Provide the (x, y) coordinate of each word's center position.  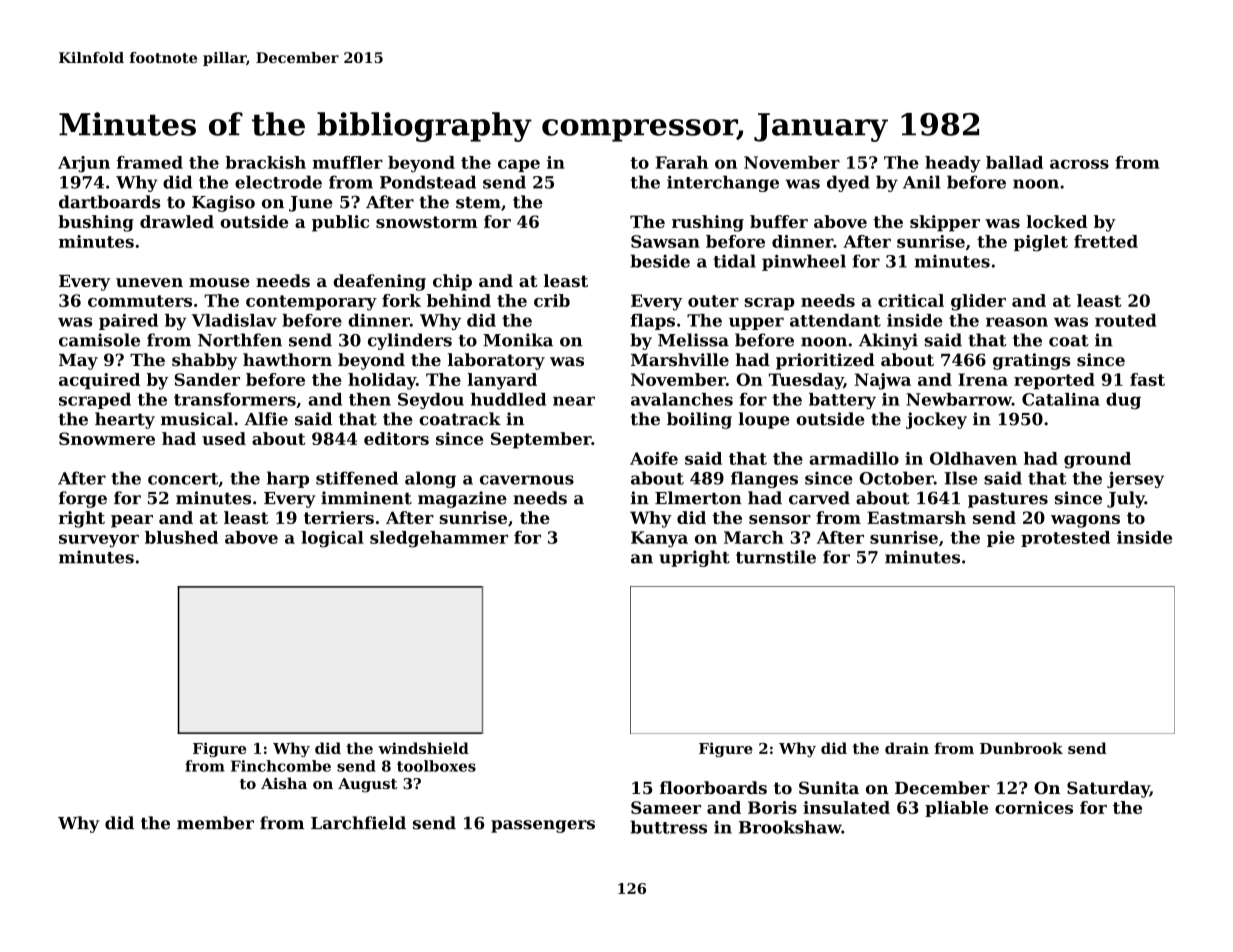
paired (128, 322)
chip (452, 282)
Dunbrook (1021, 748)
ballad (1014, 162)
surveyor (99, 541)
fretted (1106, 241)
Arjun (84, 164)
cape (519, 165)
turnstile (776, 557)
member (215, 823)
